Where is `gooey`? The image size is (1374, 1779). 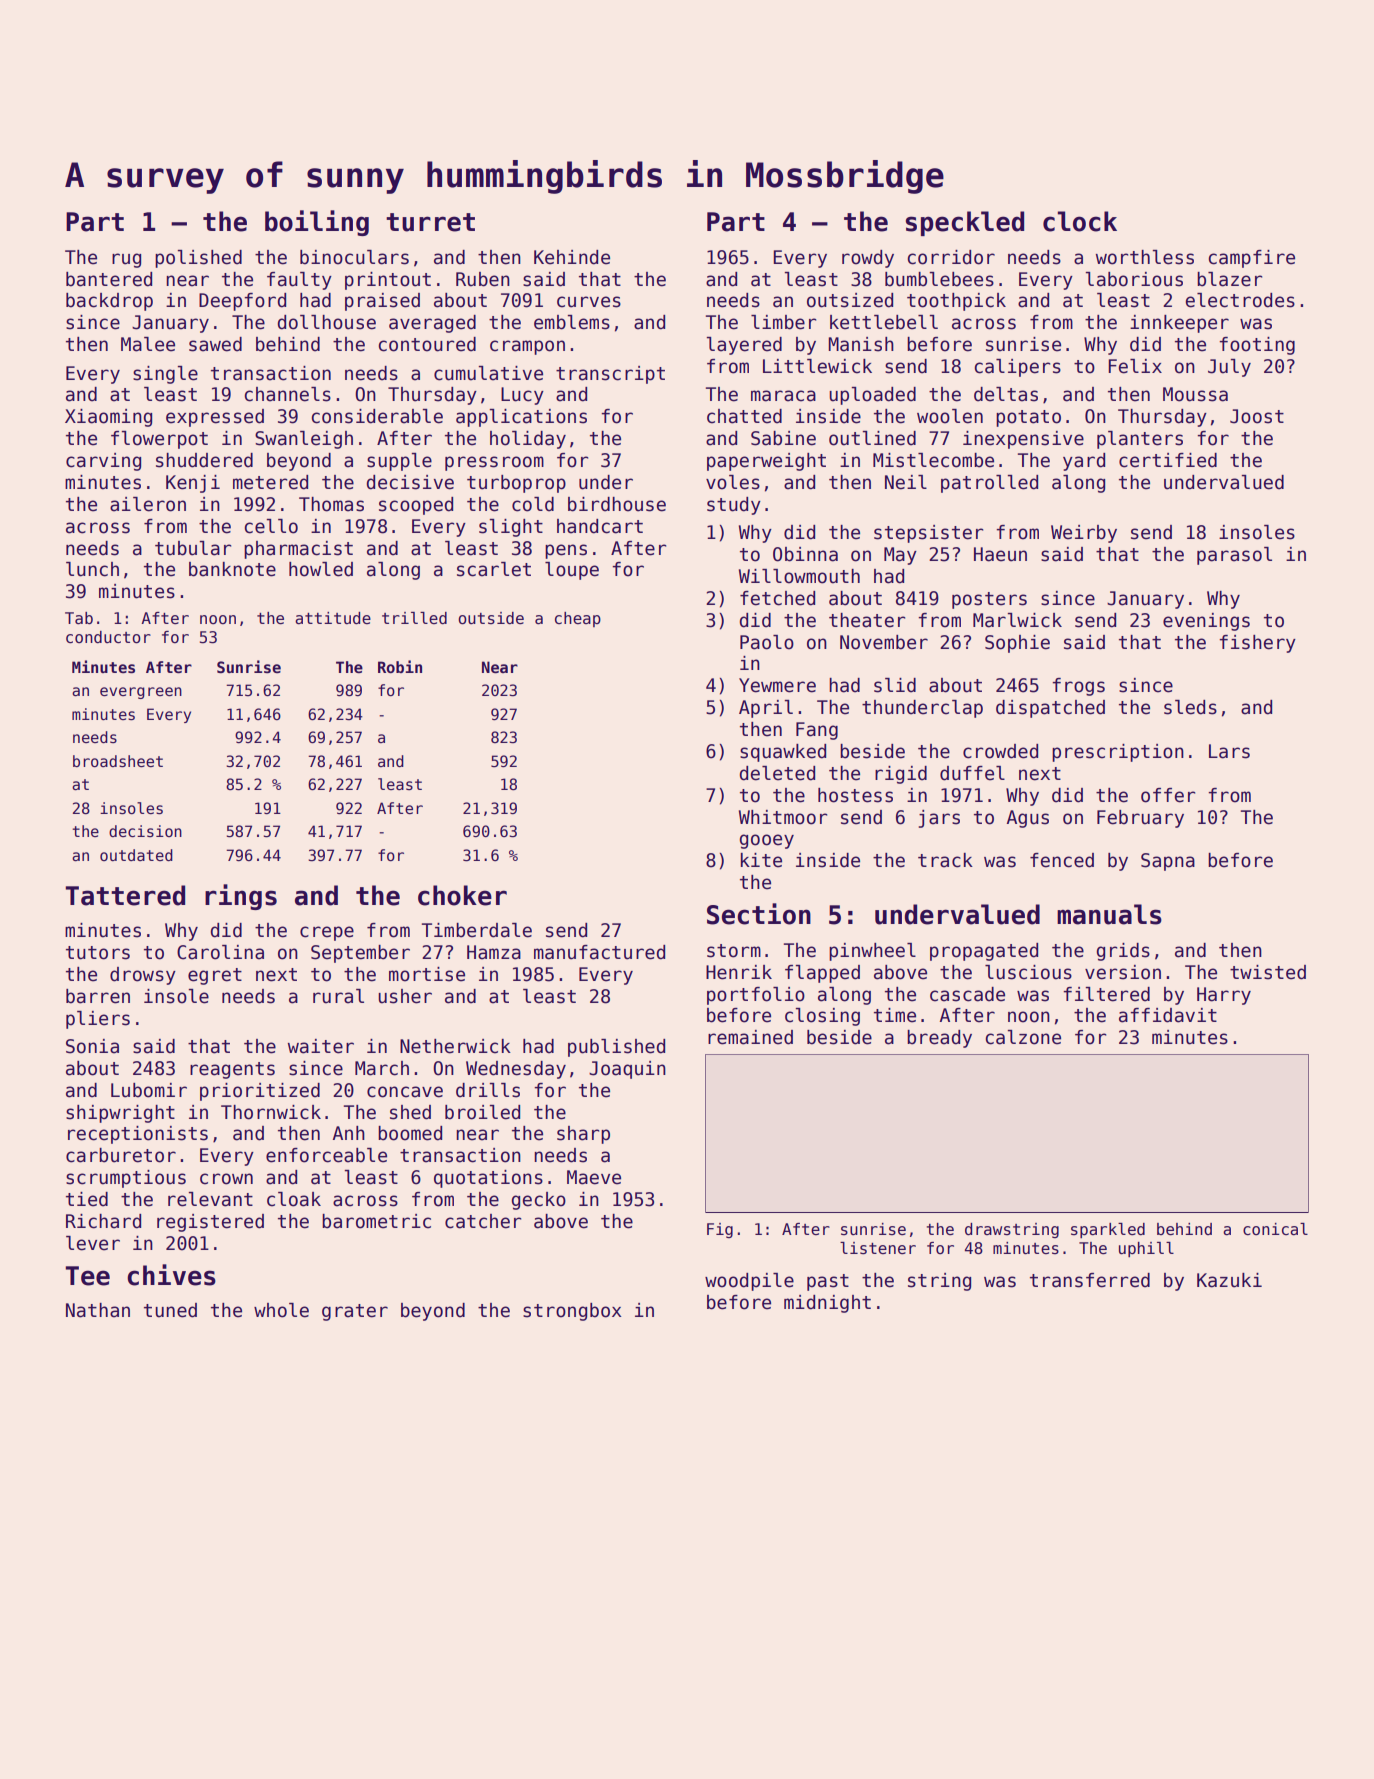
gooey is located at coordinates (767, 841).
